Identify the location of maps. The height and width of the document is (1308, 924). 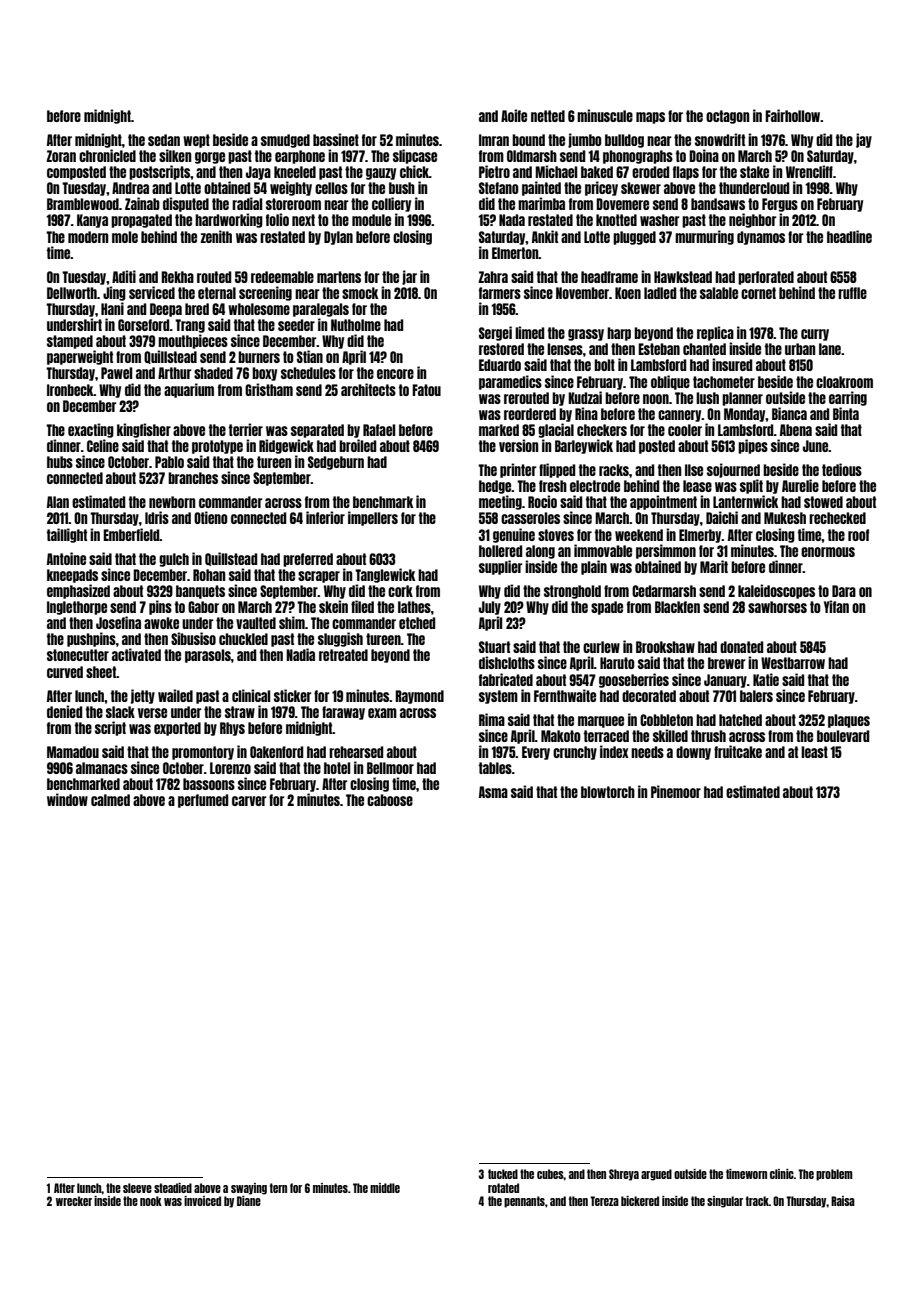
(650, 118).
